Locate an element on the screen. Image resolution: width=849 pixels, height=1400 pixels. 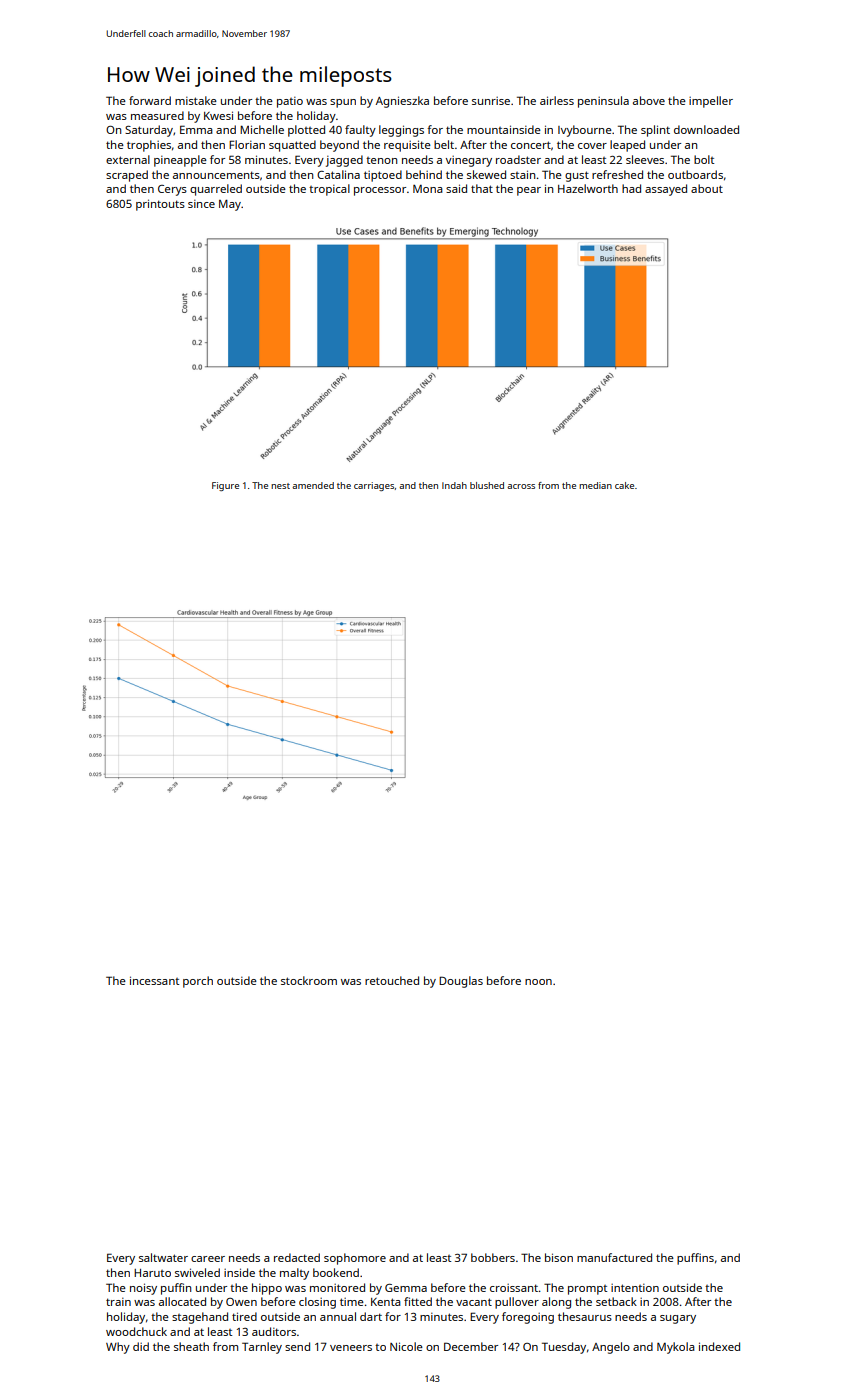
Why is located at coordinates (118, 1348).
